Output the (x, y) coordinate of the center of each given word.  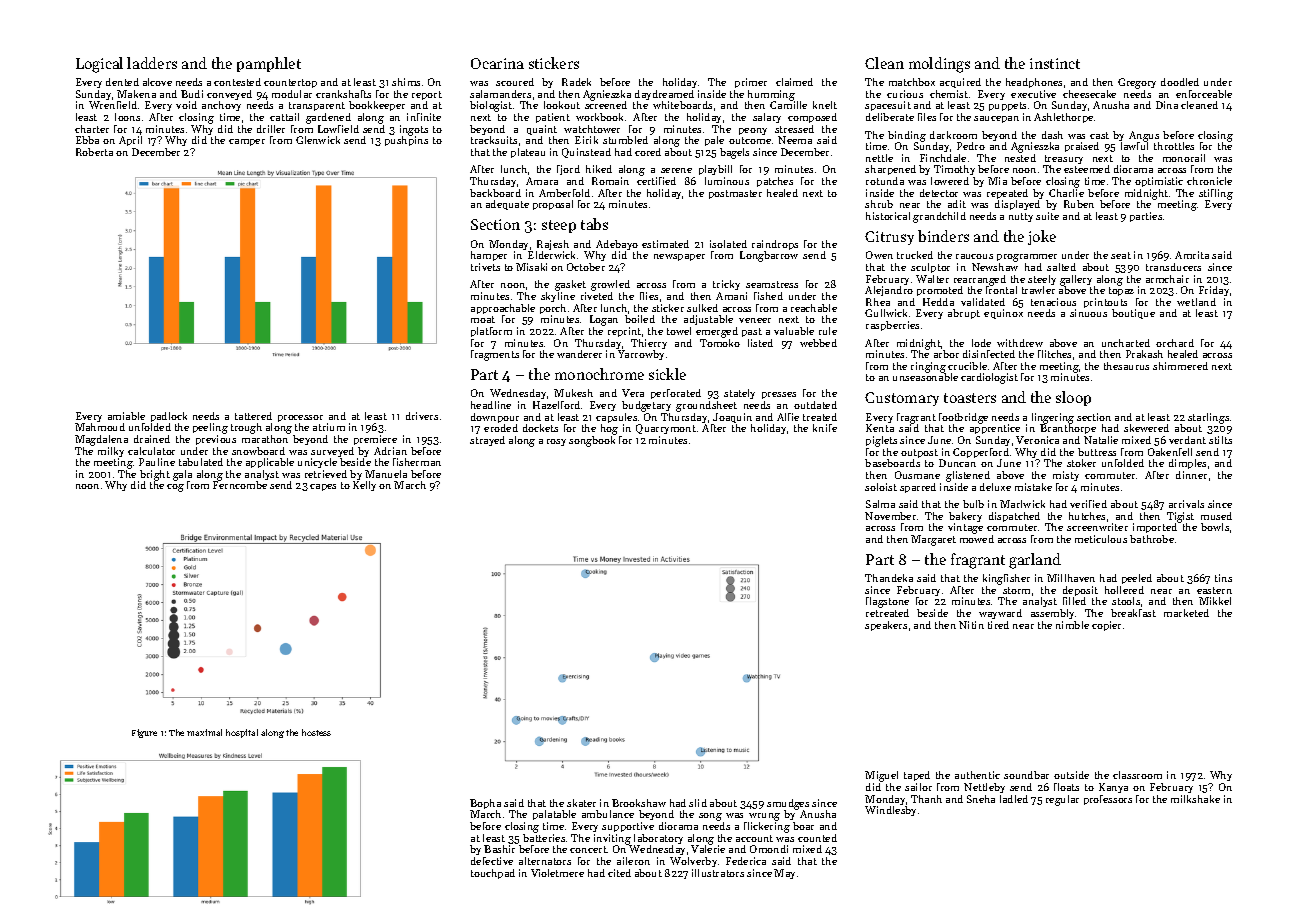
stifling (1216, 195)
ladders (152, 63)
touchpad (493, 874)
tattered (253, 416)
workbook (599, 117)
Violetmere (557, 873)
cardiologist (989, 378)
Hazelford (556, 405)
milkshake (1195, 799)
